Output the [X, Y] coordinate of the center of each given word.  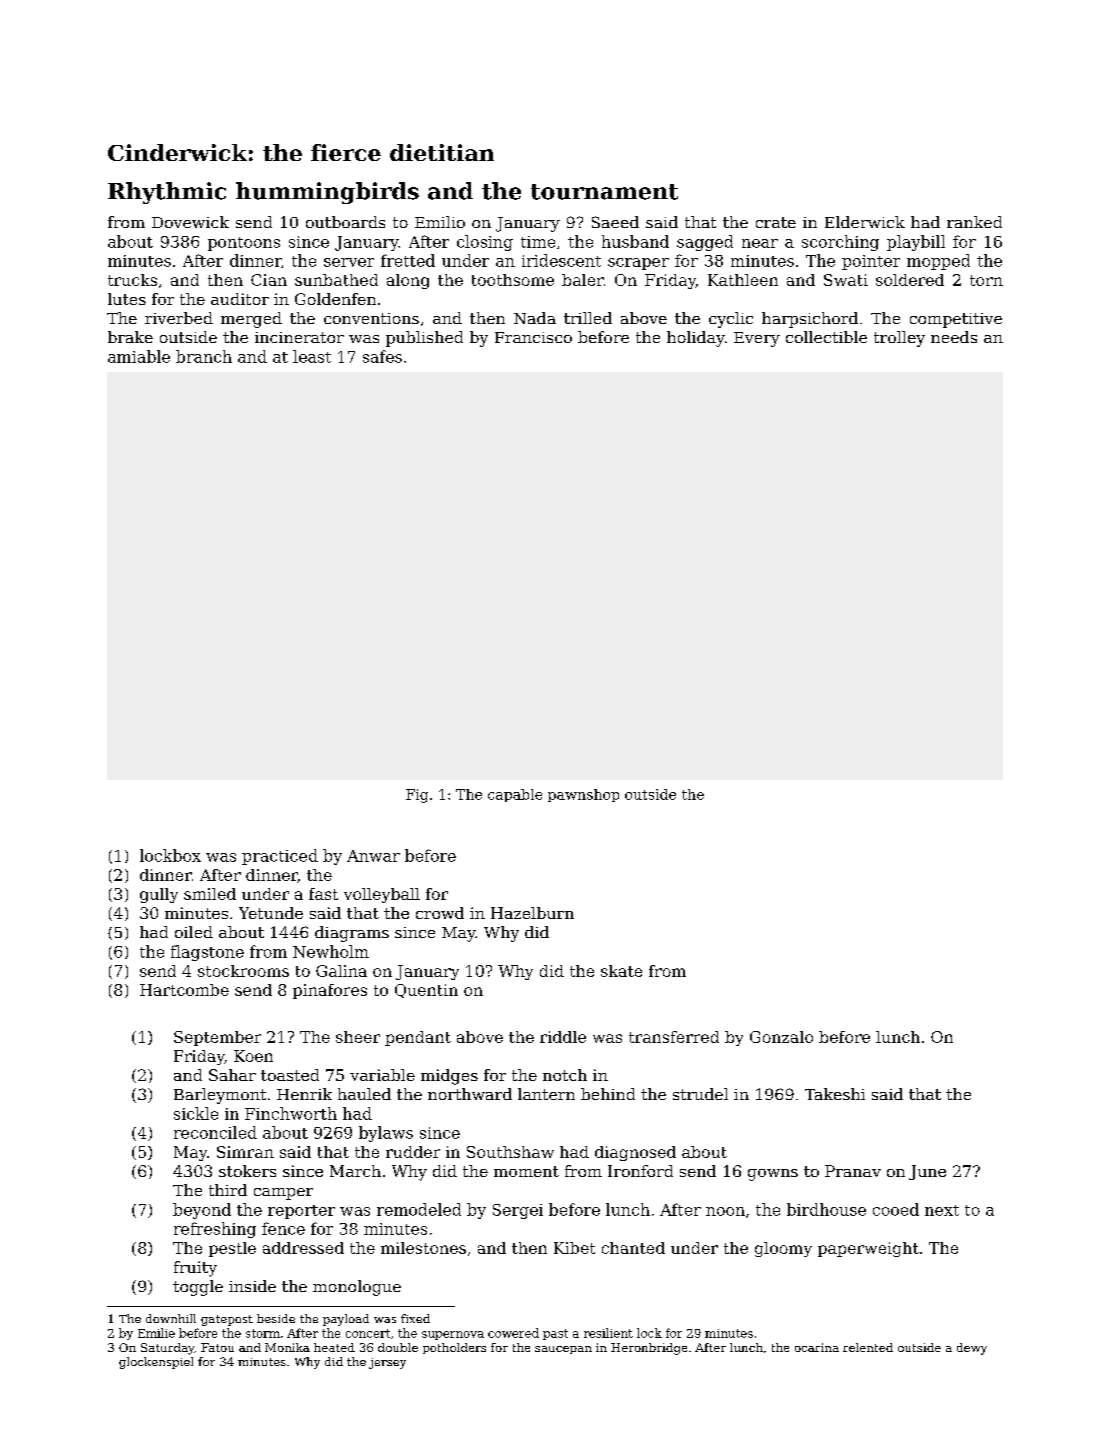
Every [757, 339]
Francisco [533, 337]
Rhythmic [167, 193]
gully [159, 895]
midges [449, 1077]
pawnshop [583, 795]
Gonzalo [781, 1037]
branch [204, 356]
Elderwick [865, 222]
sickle [196, 1113]
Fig [417, 796]
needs [954, 337]
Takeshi [835, 1094]
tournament [604, 192]
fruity [195, 1269]
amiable [139, 356]
